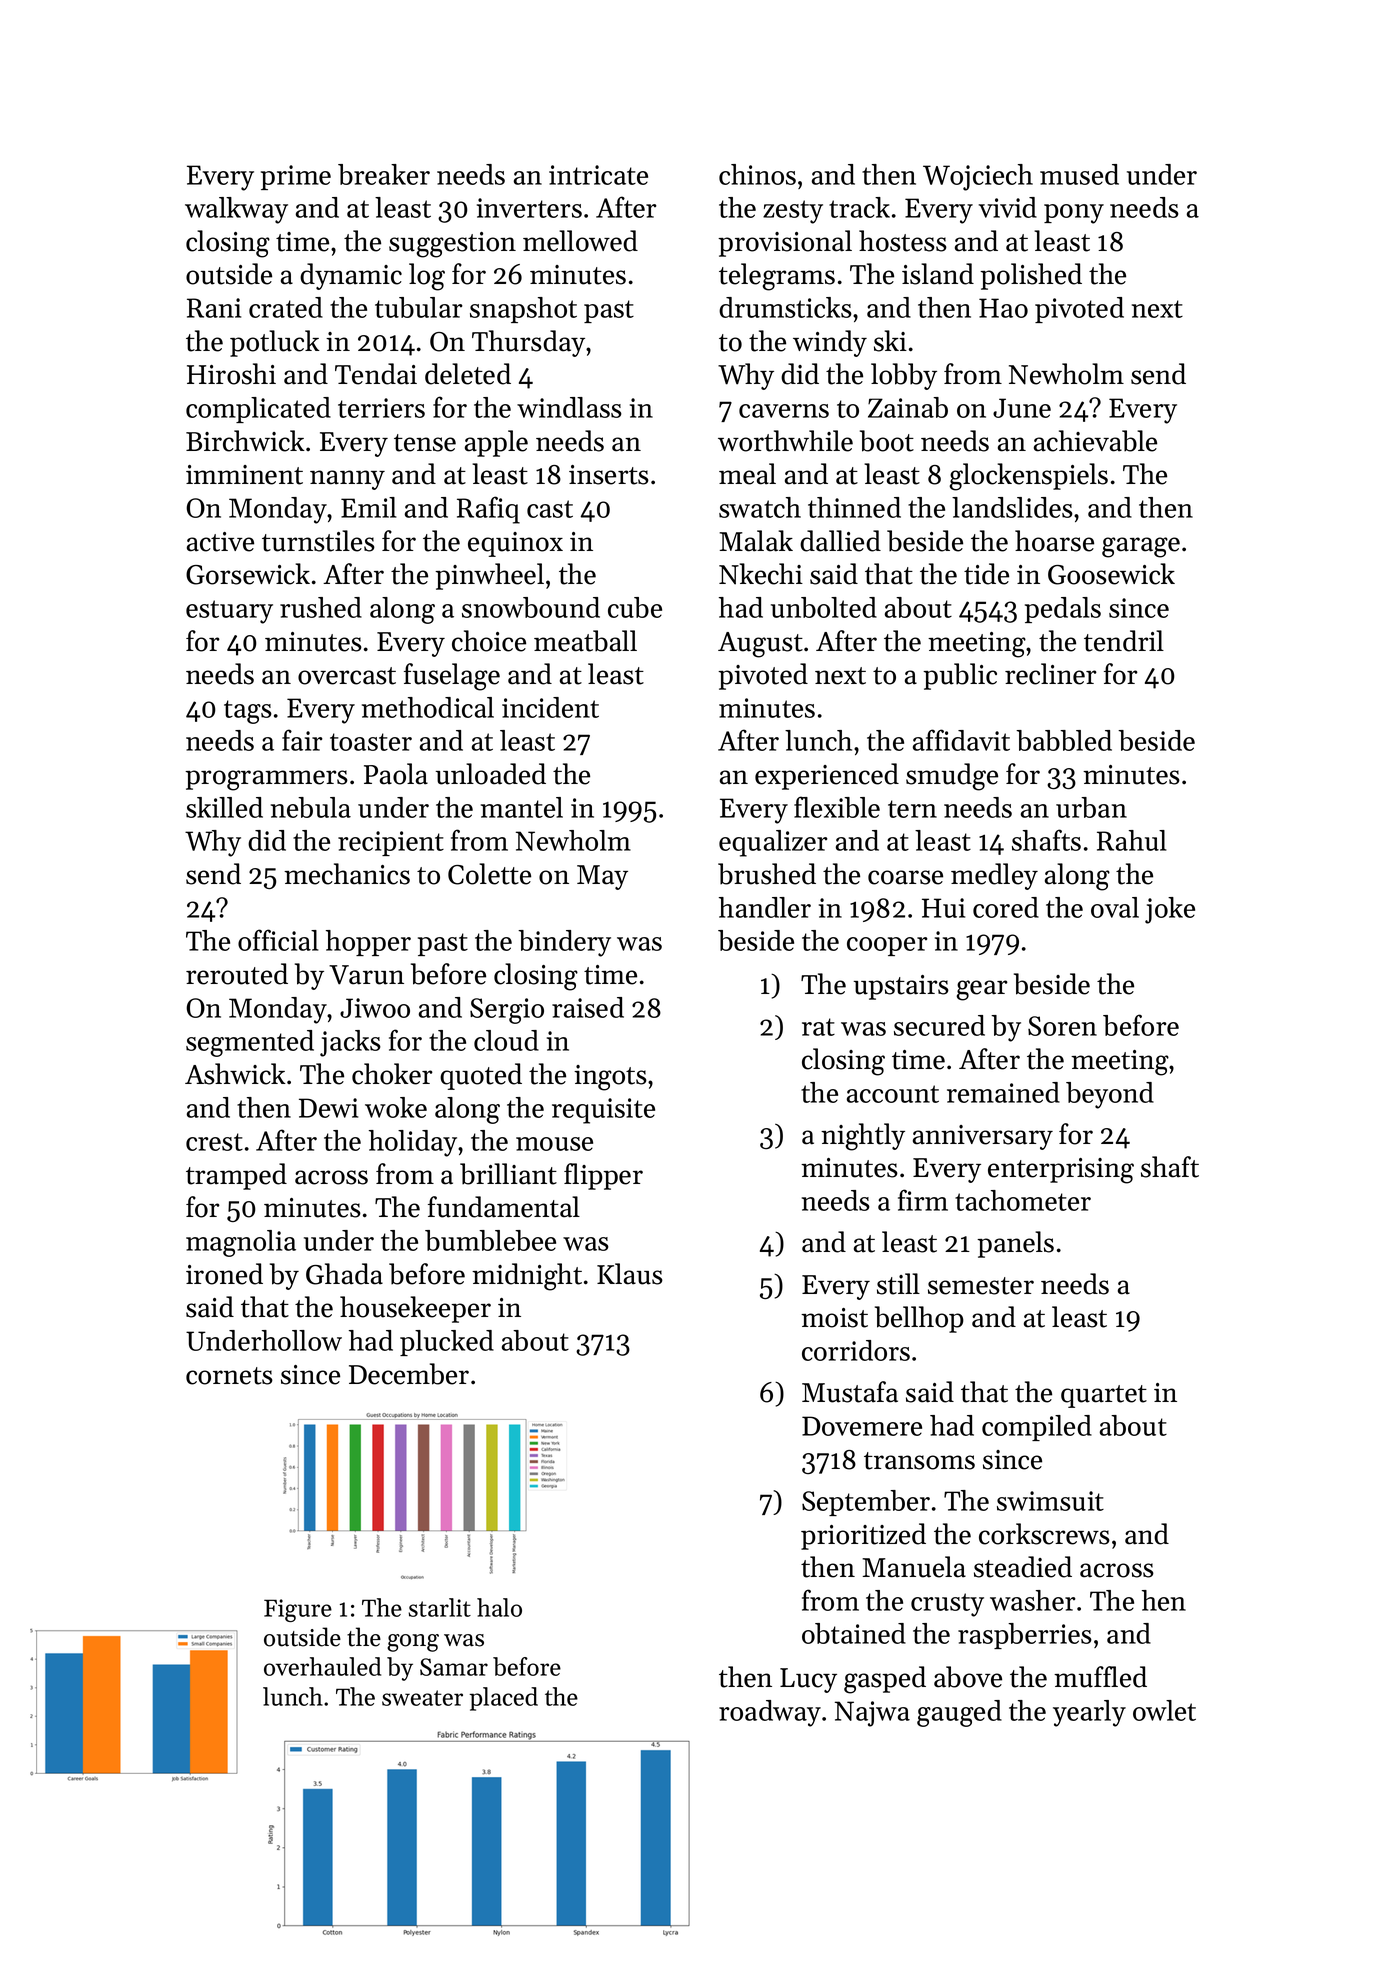 The image size is (1386, 1969). What do you see at coordinates (784, 411) in the page?
I see `caverns` at bounding box center [784, 411].
